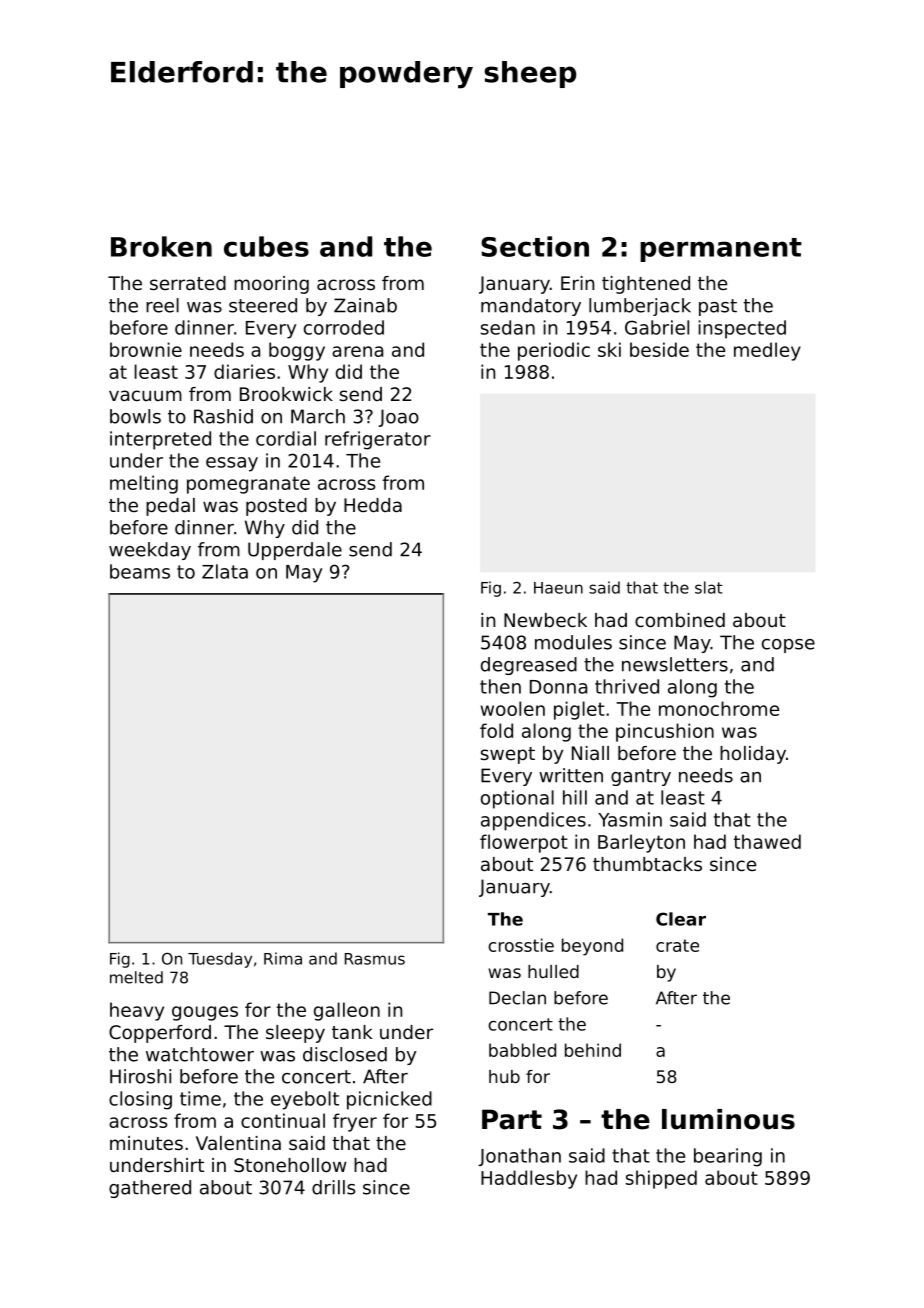 This page has height=1308, width=924. Describe the element at coordinates (728, 1119) in the page. I see `luminous` at that location.
